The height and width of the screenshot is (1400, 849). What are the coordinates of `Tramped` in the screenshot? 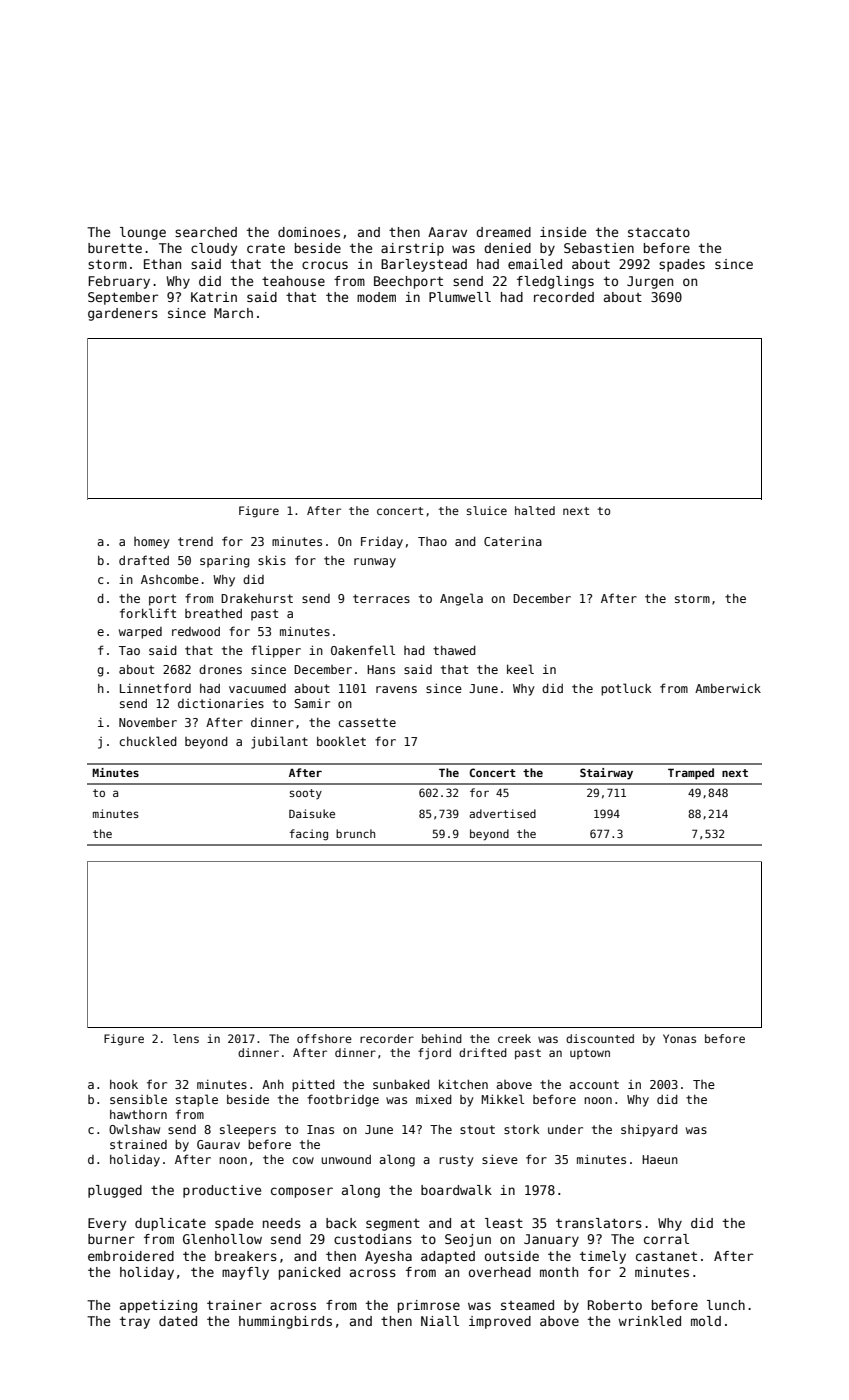 It's located at (691, 774).
